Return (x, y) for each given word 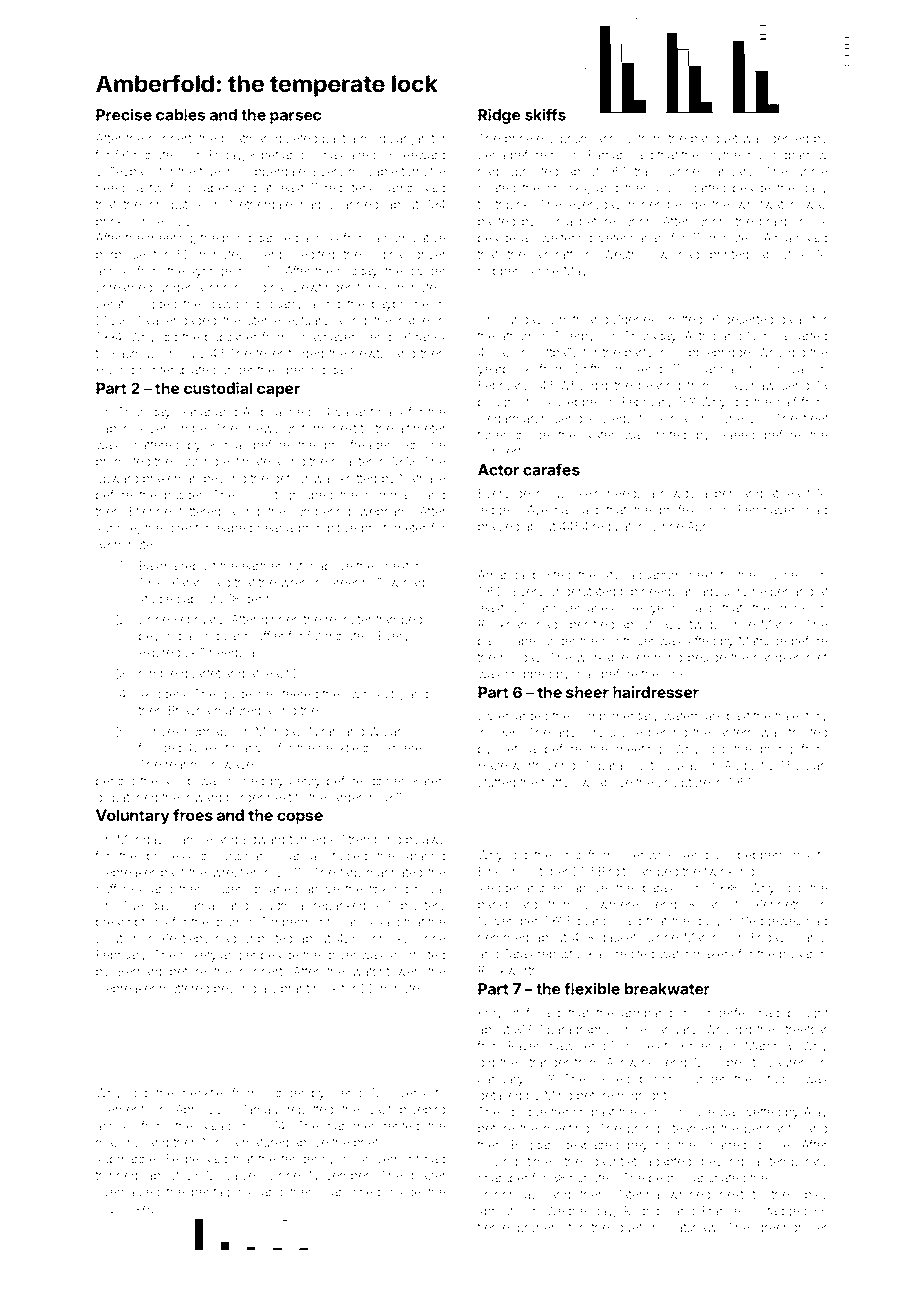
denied (789, 138)
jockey (137, 1210)
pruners (539, 1229)
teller (269, 353)
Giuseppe (569, 403)
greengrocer (792, 1230)
